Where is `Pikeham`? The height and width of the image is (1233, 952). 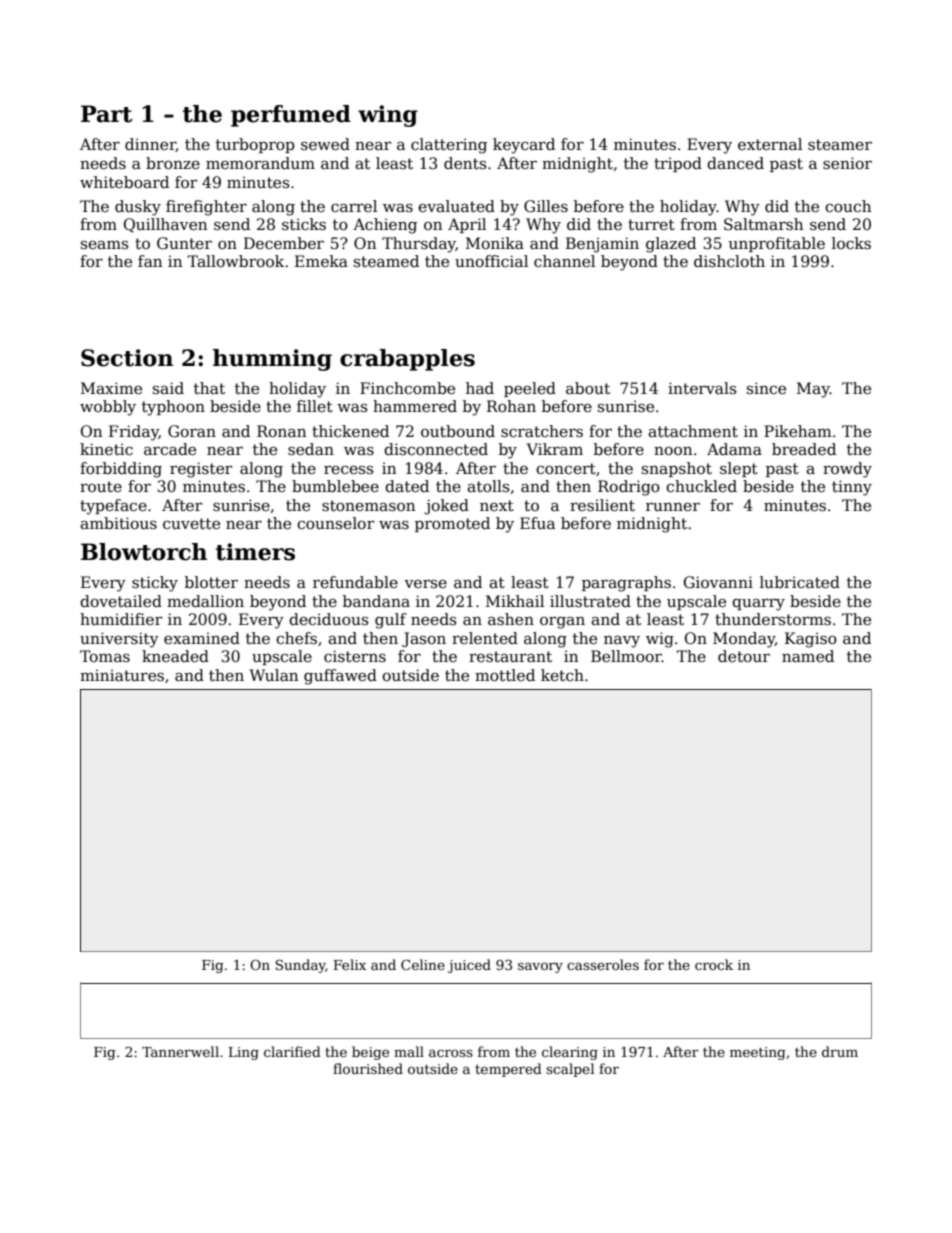
Pikeham is located at coordinates (798, 431).
